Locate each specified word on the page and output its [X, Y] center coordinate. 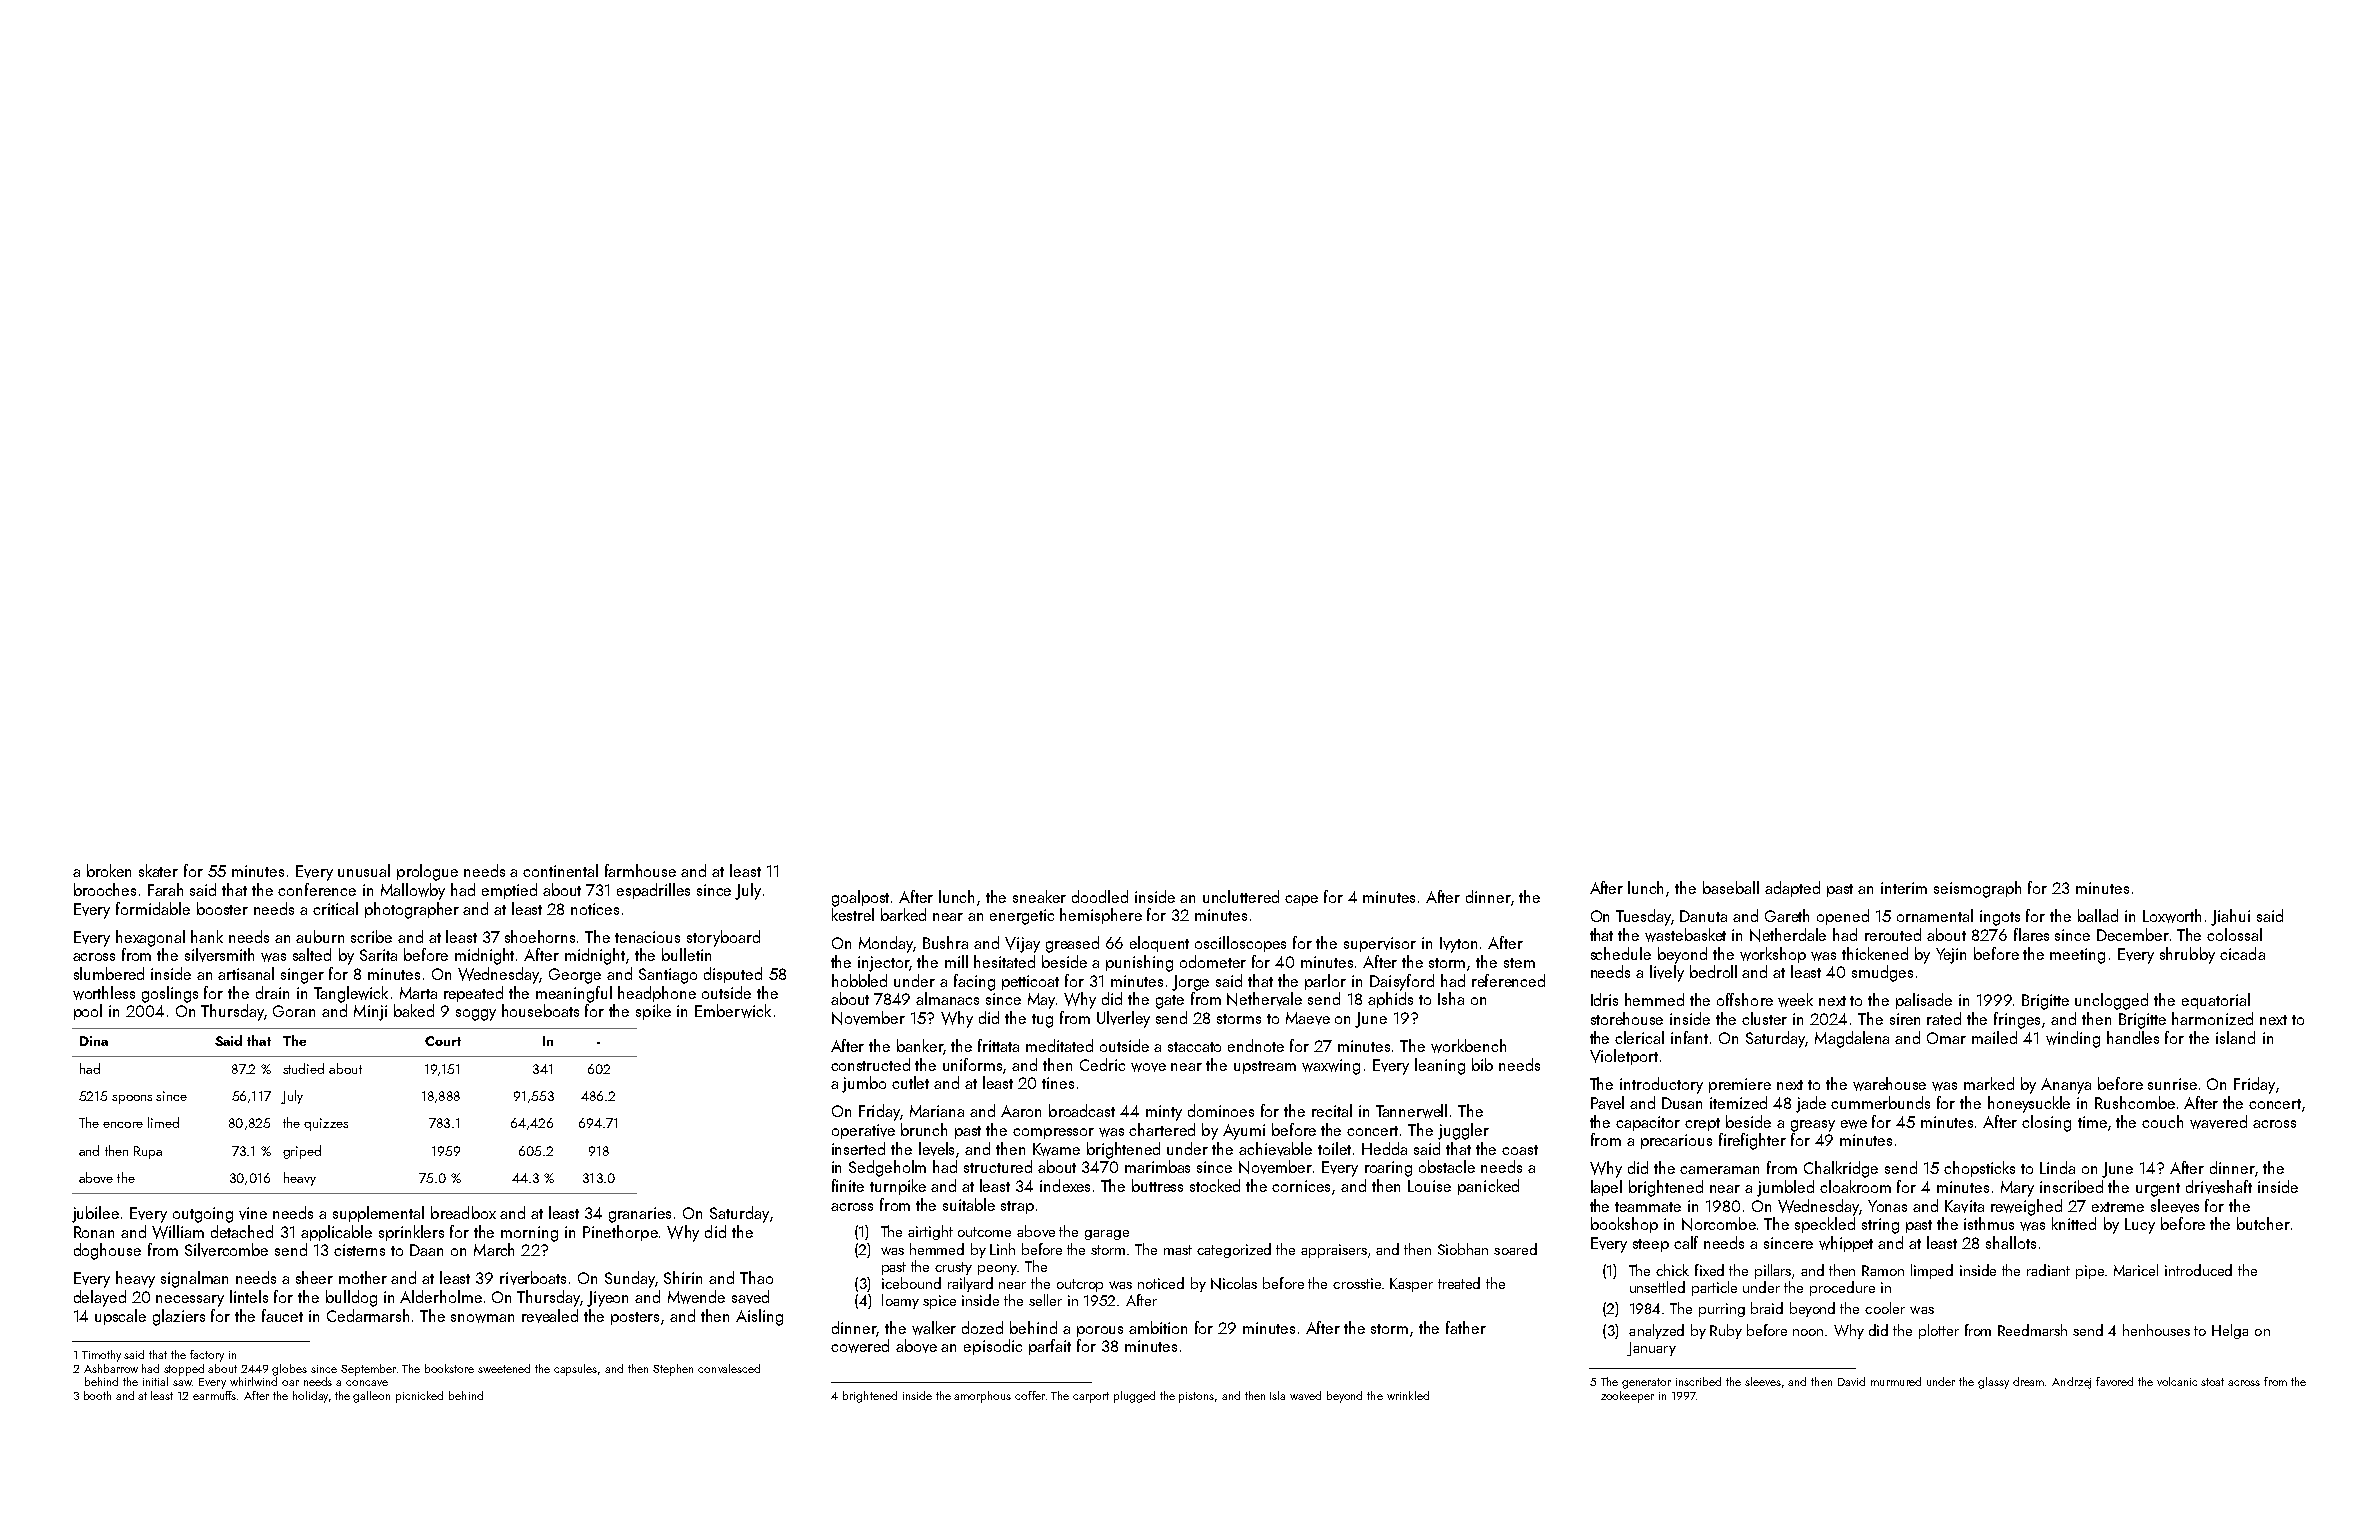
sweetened [504, 1368]
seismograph [1977, 889]
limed [163, 1122]
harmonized [2212, 1018]
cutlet [910, 1082]
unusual [364, 870]
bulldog [351, 1298]
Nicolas [1234, 1283]
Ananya [2066, 1086]
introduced [2198, 1270]
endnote [1256, 1045]
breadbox [463, 1212]
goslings [170, 994]
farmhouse [640, 870]
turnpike [898, 1187]
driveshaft [2219, 1187]
